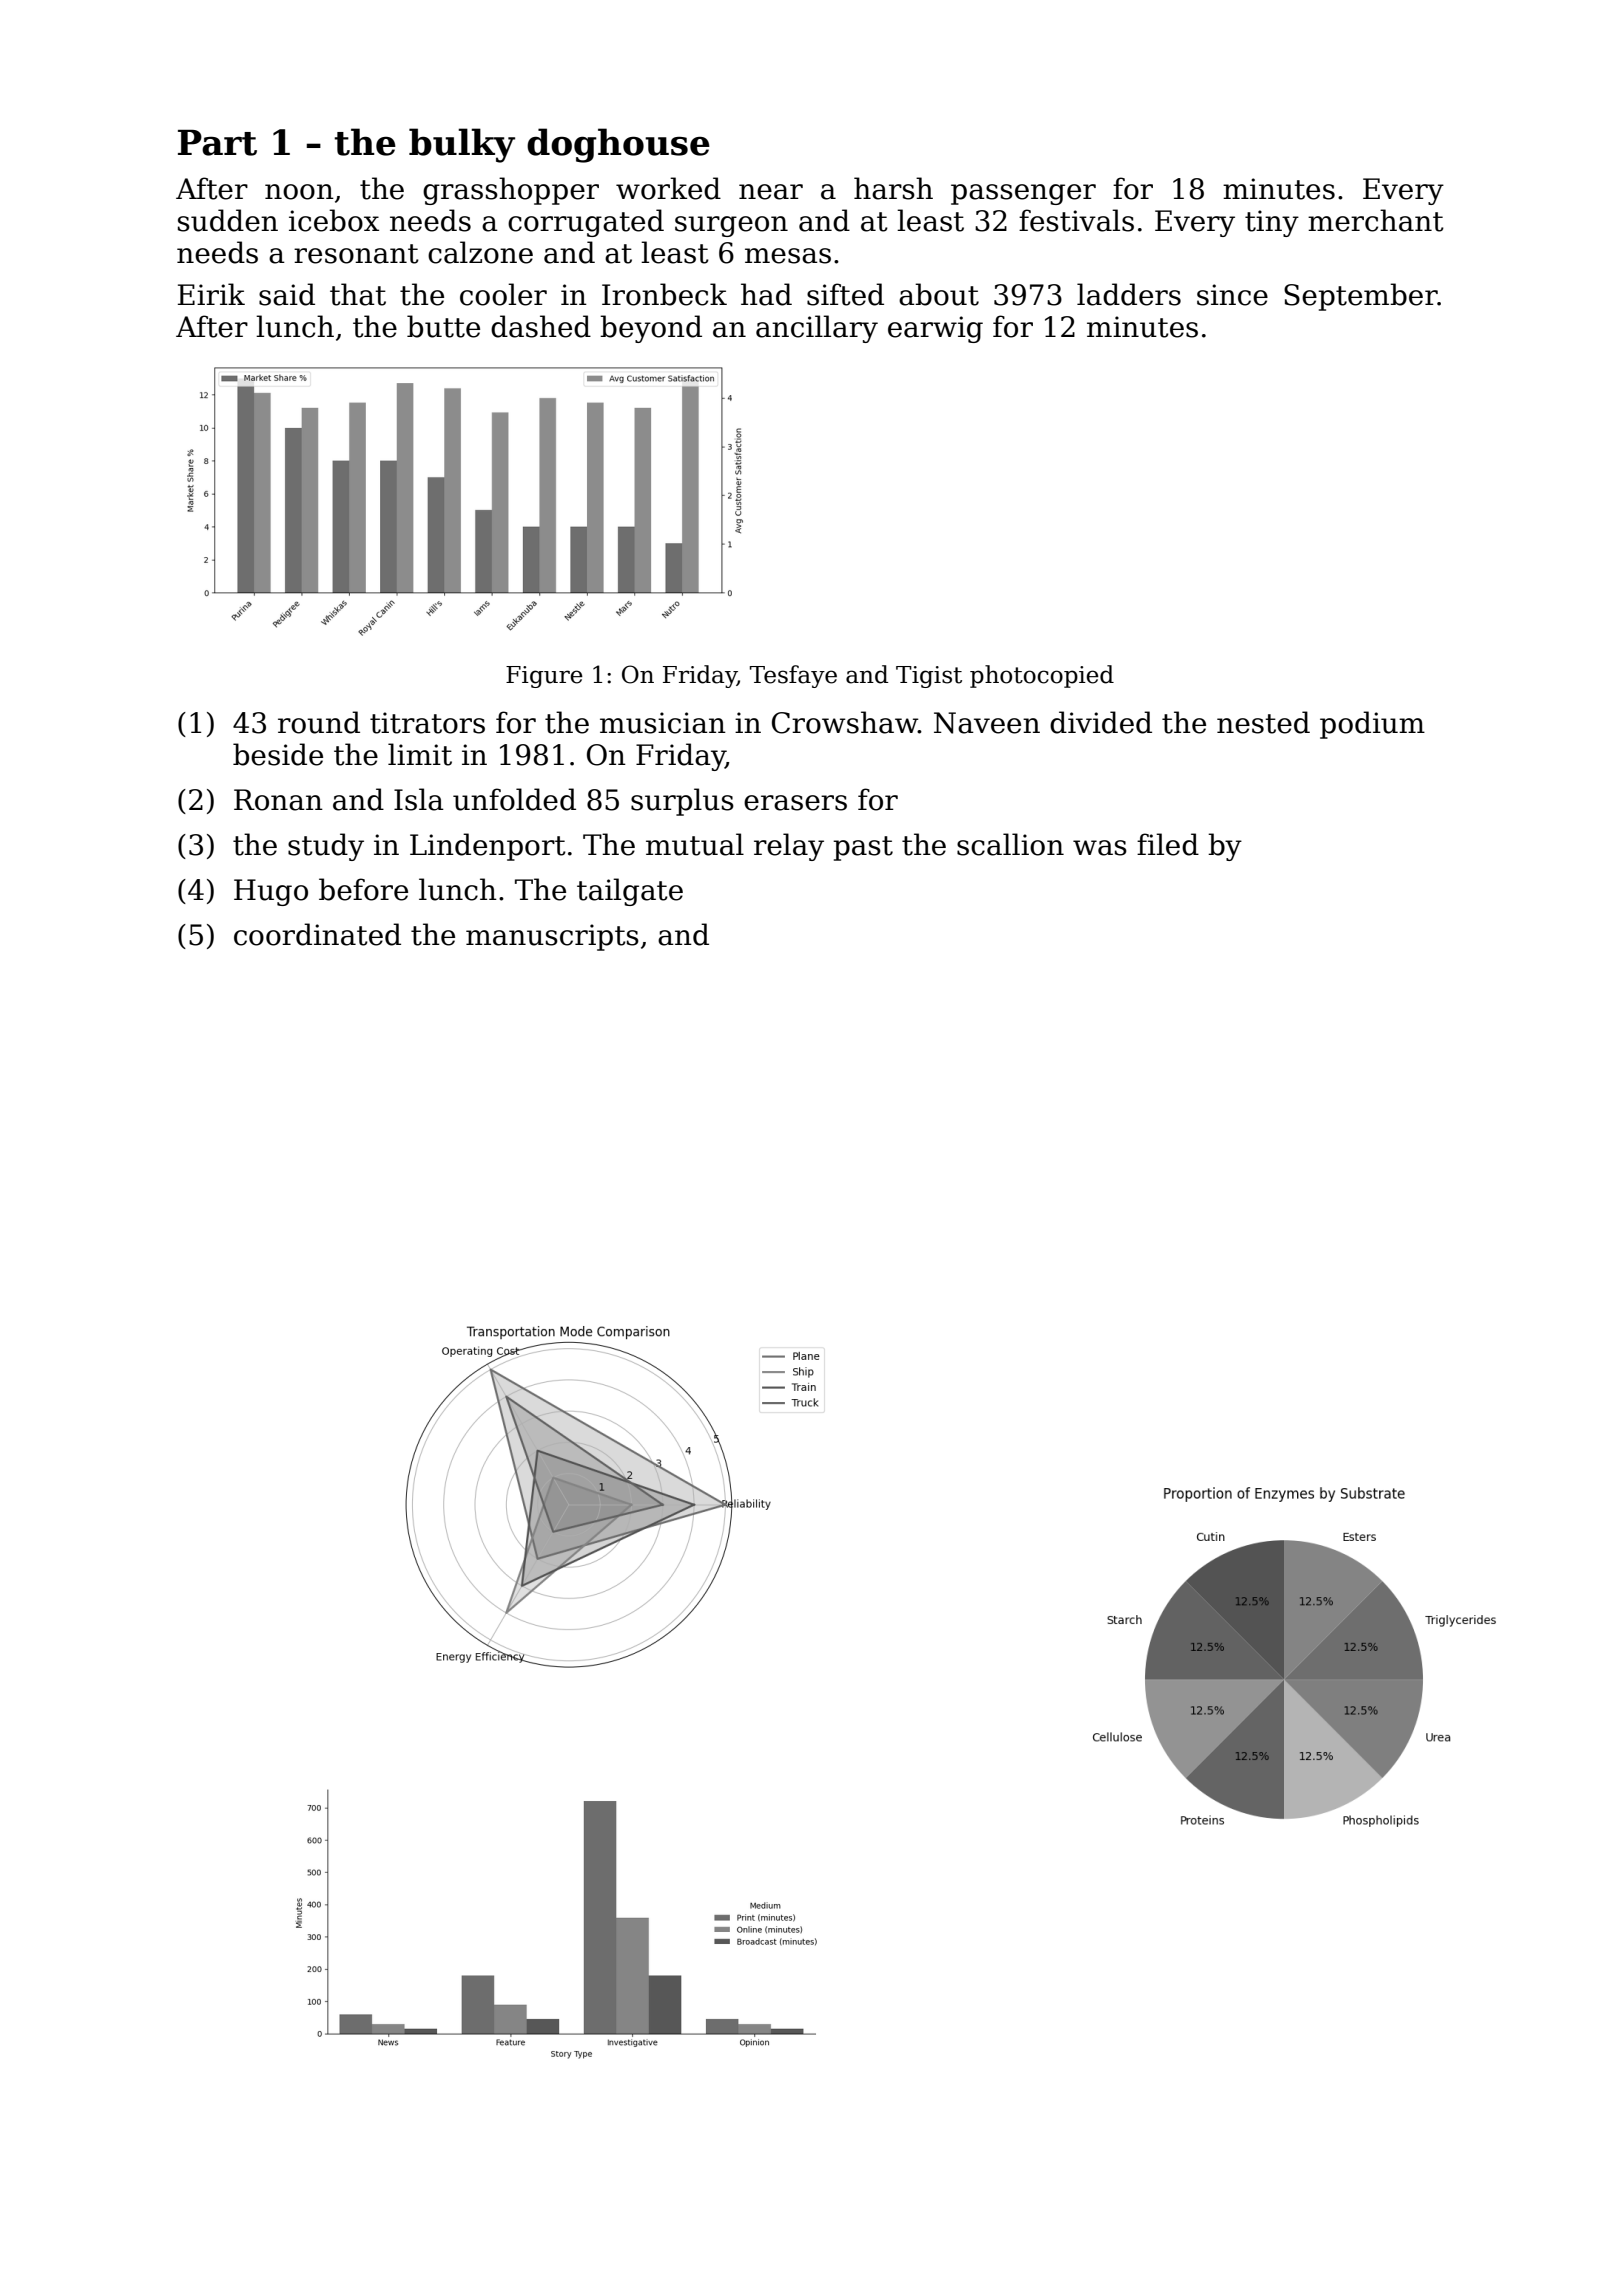 The height and width of the screenshot is (2292, 1620). I want to click on since, so click(1232, 295).
